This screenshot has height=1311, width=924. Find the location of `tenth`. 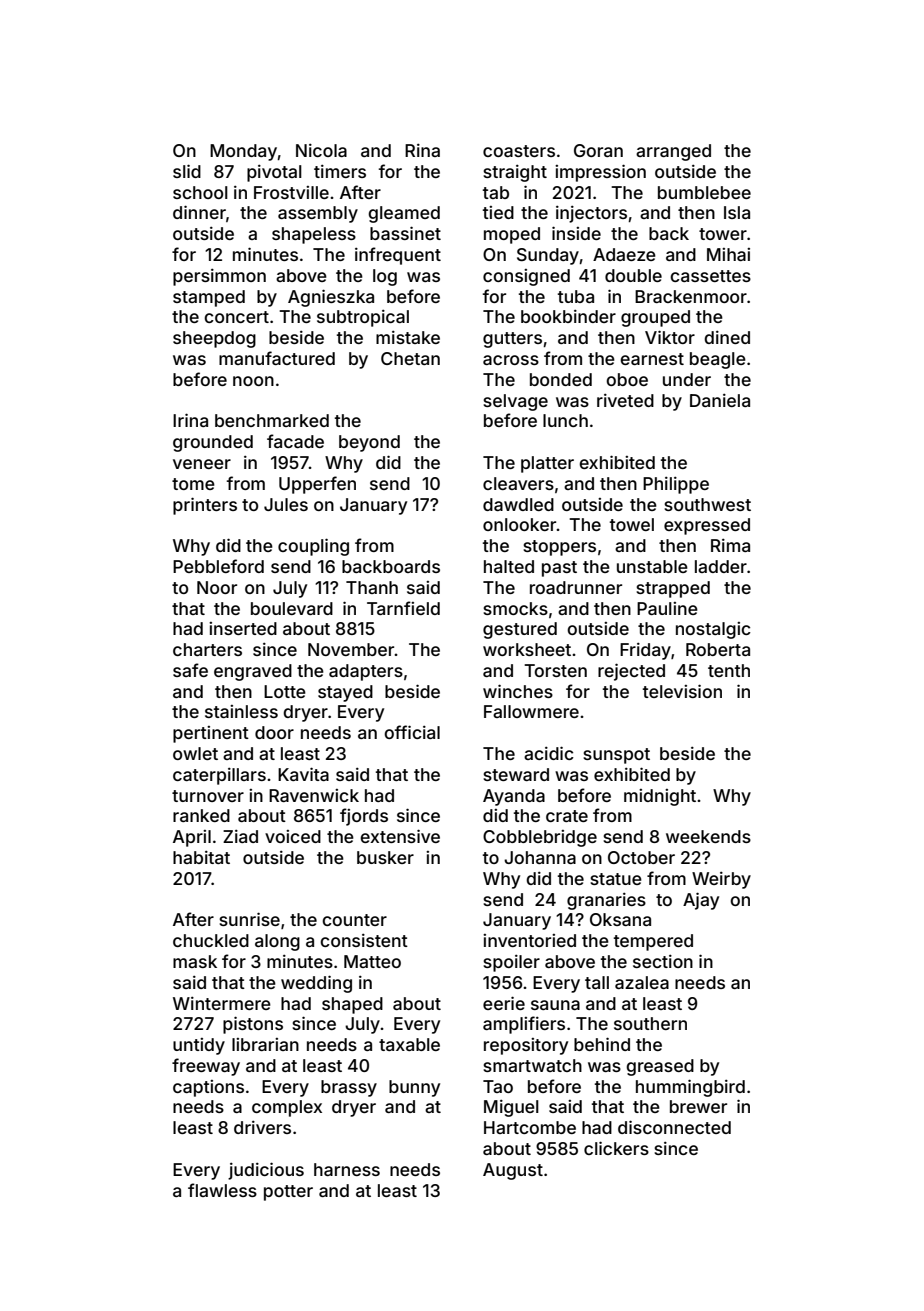

tenth is located at coordinates (729, 670).
